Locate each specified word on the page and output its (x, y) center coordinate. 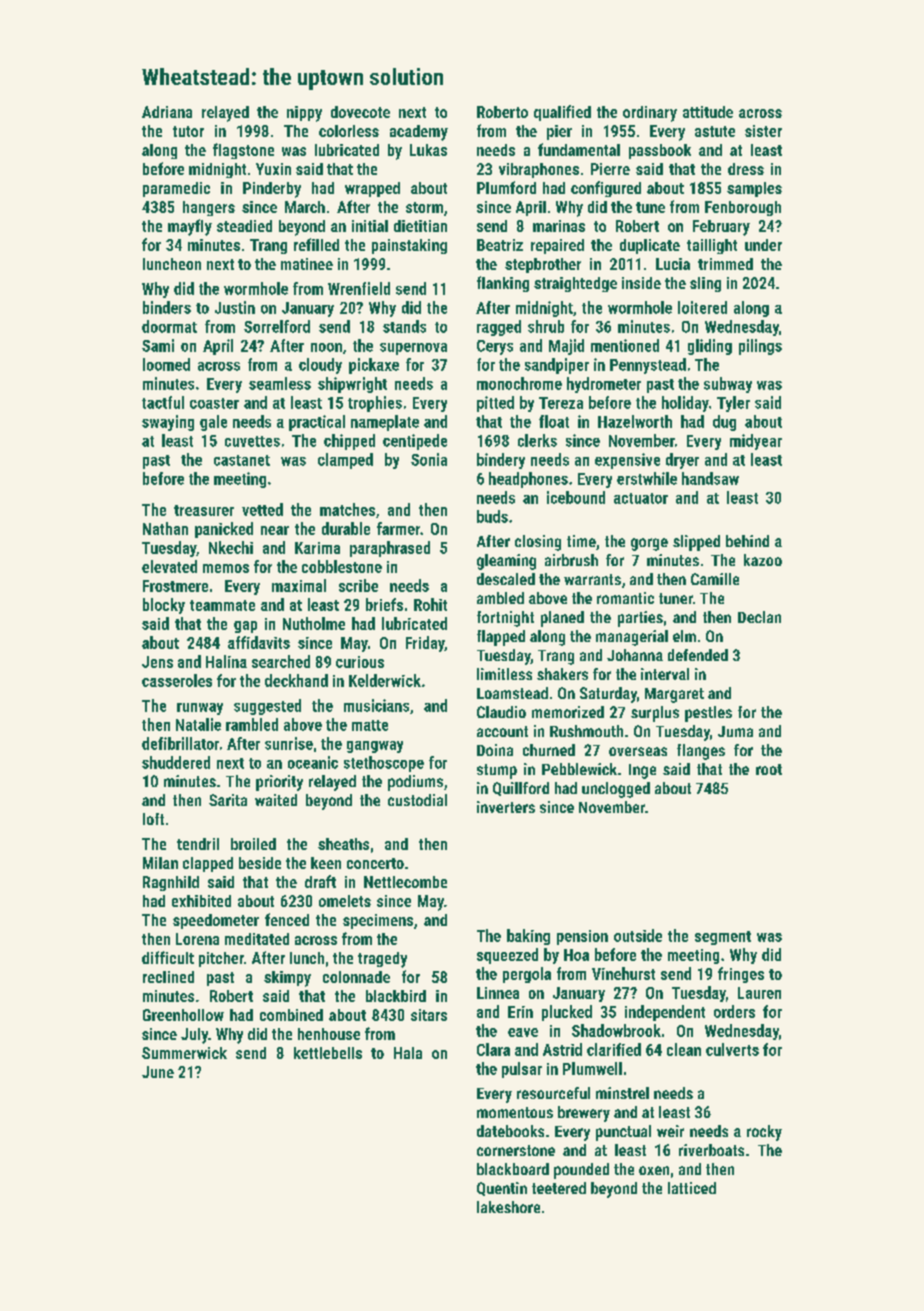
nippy (304, 114)
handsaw (710, 478)
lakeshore (508, 1207)
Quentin (502, 1189)
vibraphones (539, 170)
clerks (537, 440)
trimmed (725, 264)
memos (226, 568)
